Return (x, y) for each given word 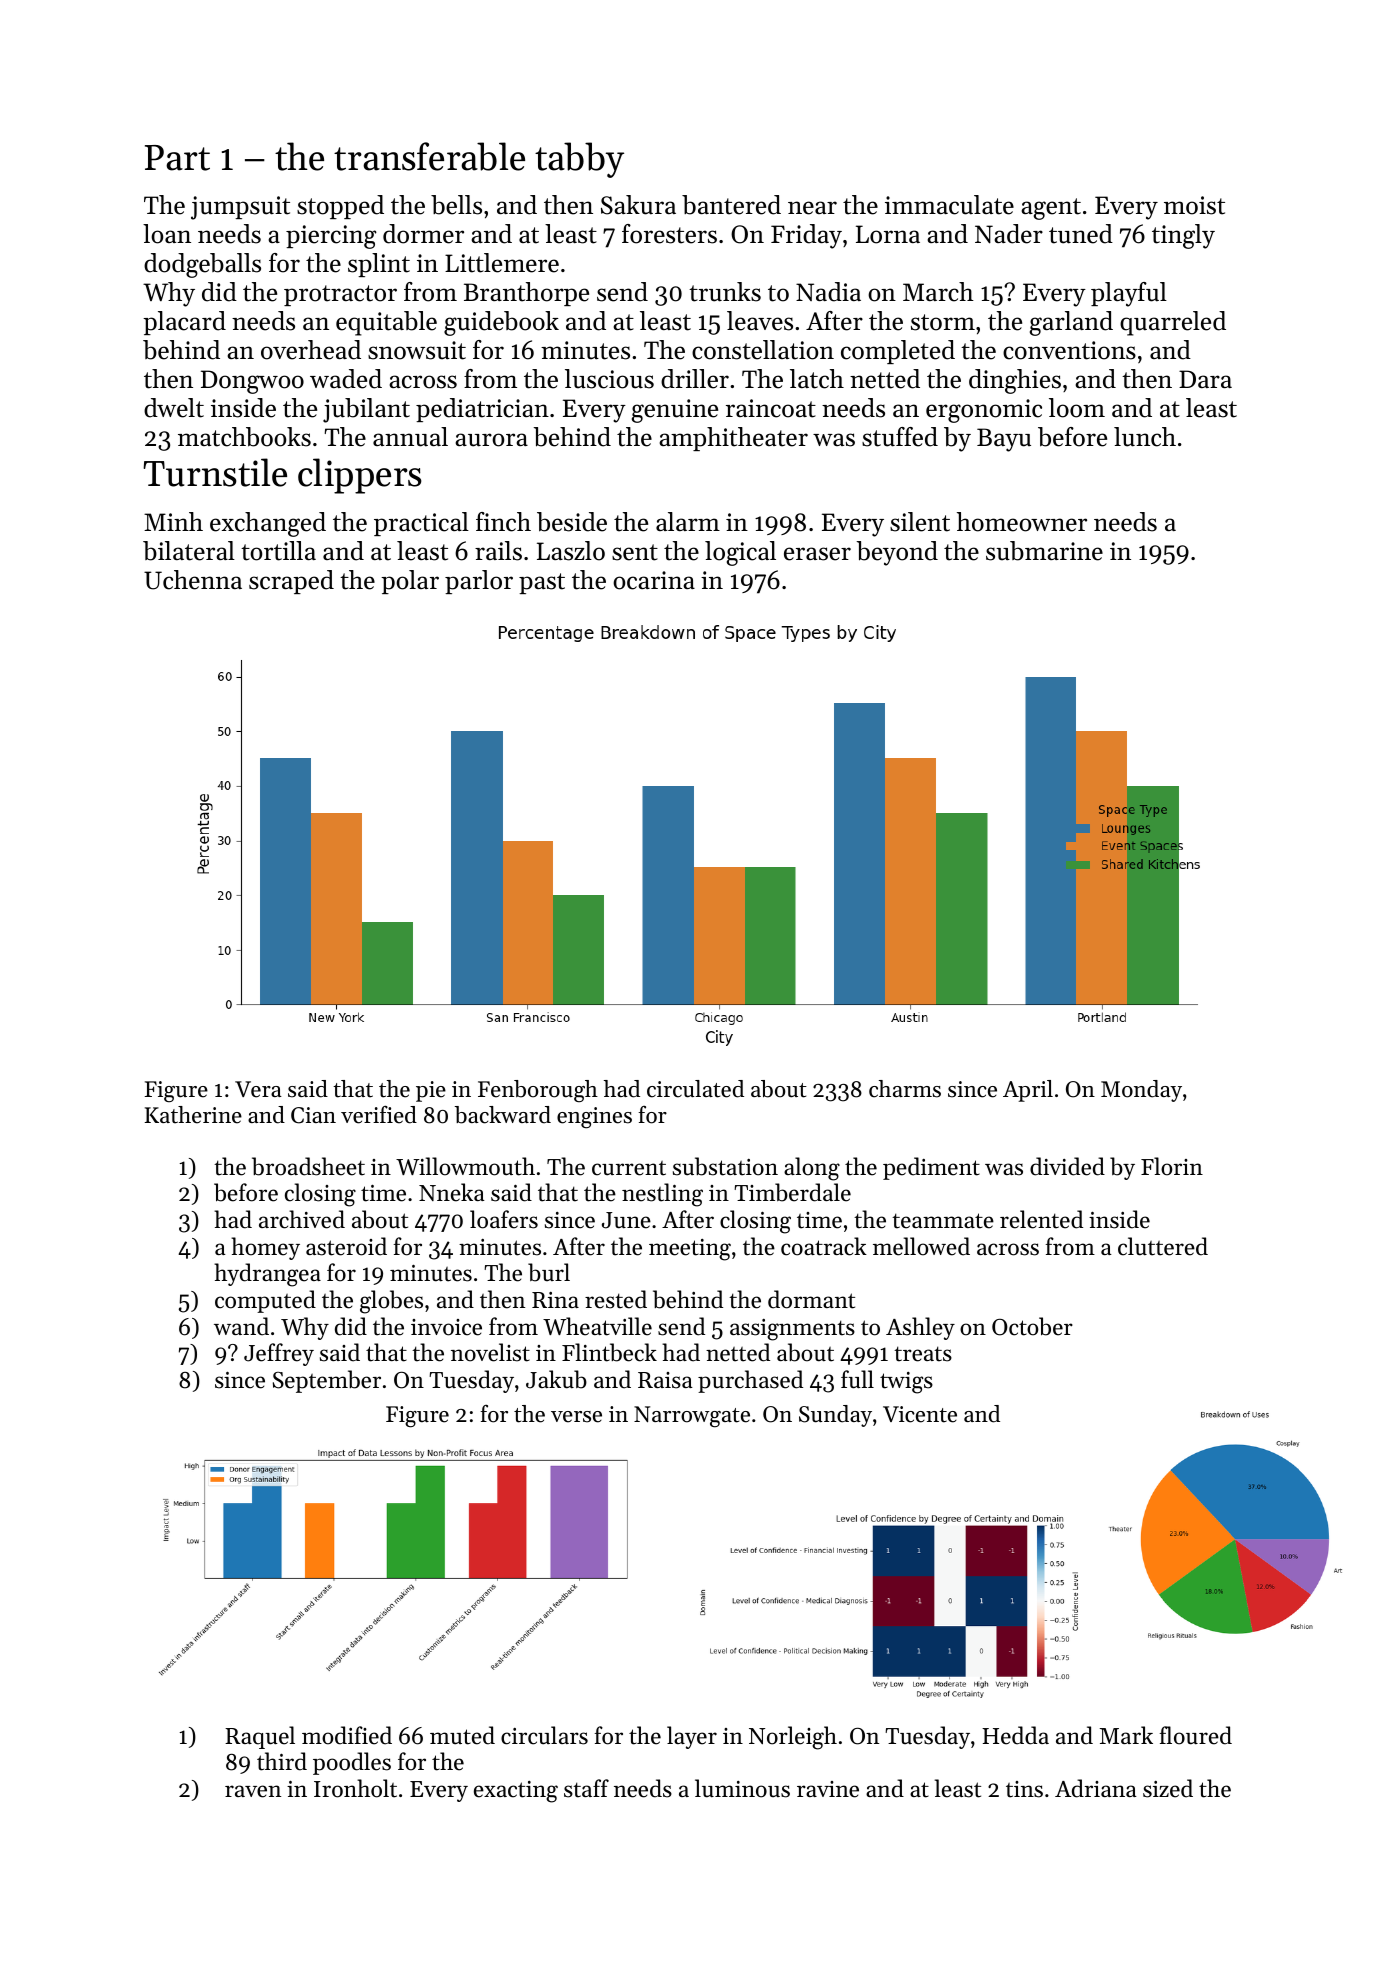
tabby (579, 160)
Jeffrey (279, 1354)
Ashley (920, 1328)
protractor (340, 295)
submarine (1044, 551)
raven (253, 1791)
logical (740, 553)
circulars (544, 1735)
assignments (792, 1330)
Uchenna (193, 580)
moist (1194, 205)
